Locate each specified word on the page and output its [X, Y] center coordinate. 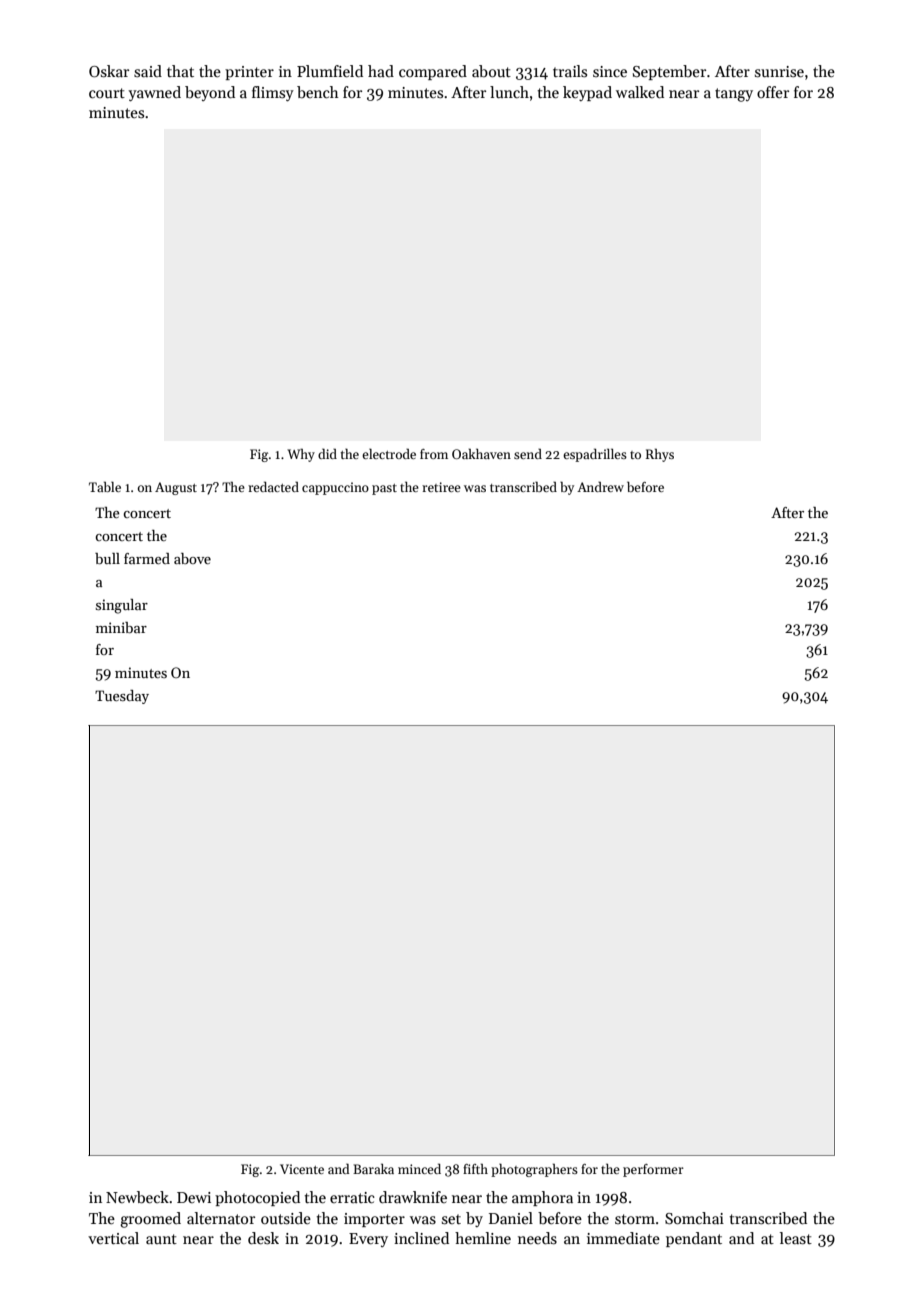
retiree [441, 487]
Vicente [302, 1169]
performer [653, 1170]
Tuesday [122, 697]
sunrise [779, 71]
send [528, 453]
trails [570, 71]
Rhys [660, 455]
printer [249, 73]
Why [301, 455]
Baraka [373, 1168]
